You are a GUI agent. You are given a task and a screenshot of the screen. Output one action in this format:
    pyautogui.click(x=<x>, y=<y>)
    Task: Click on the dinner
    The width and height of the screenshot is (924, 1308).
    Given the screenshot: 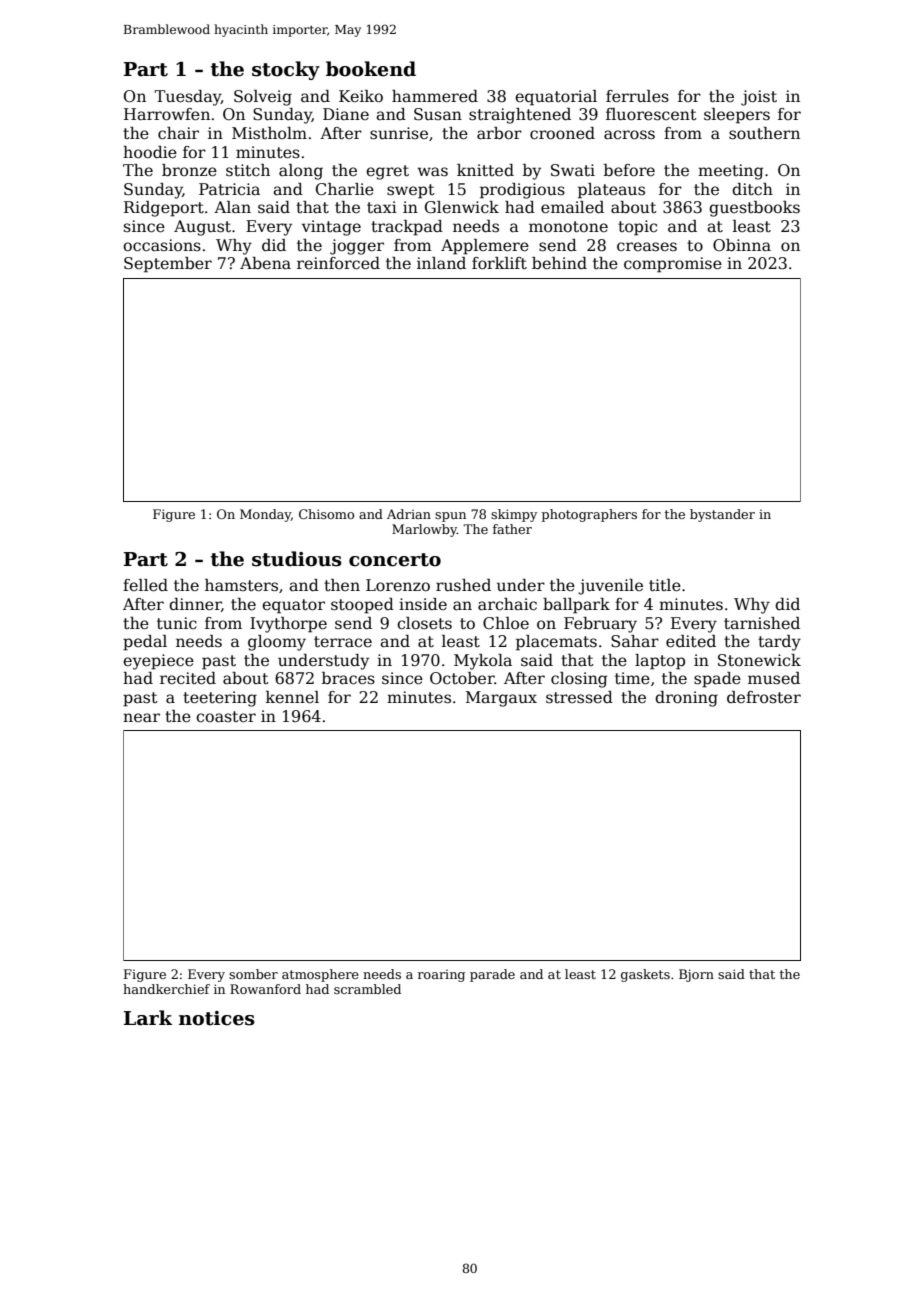 What is the action you would take?
    pyautogui.click(x=195, y=605)
